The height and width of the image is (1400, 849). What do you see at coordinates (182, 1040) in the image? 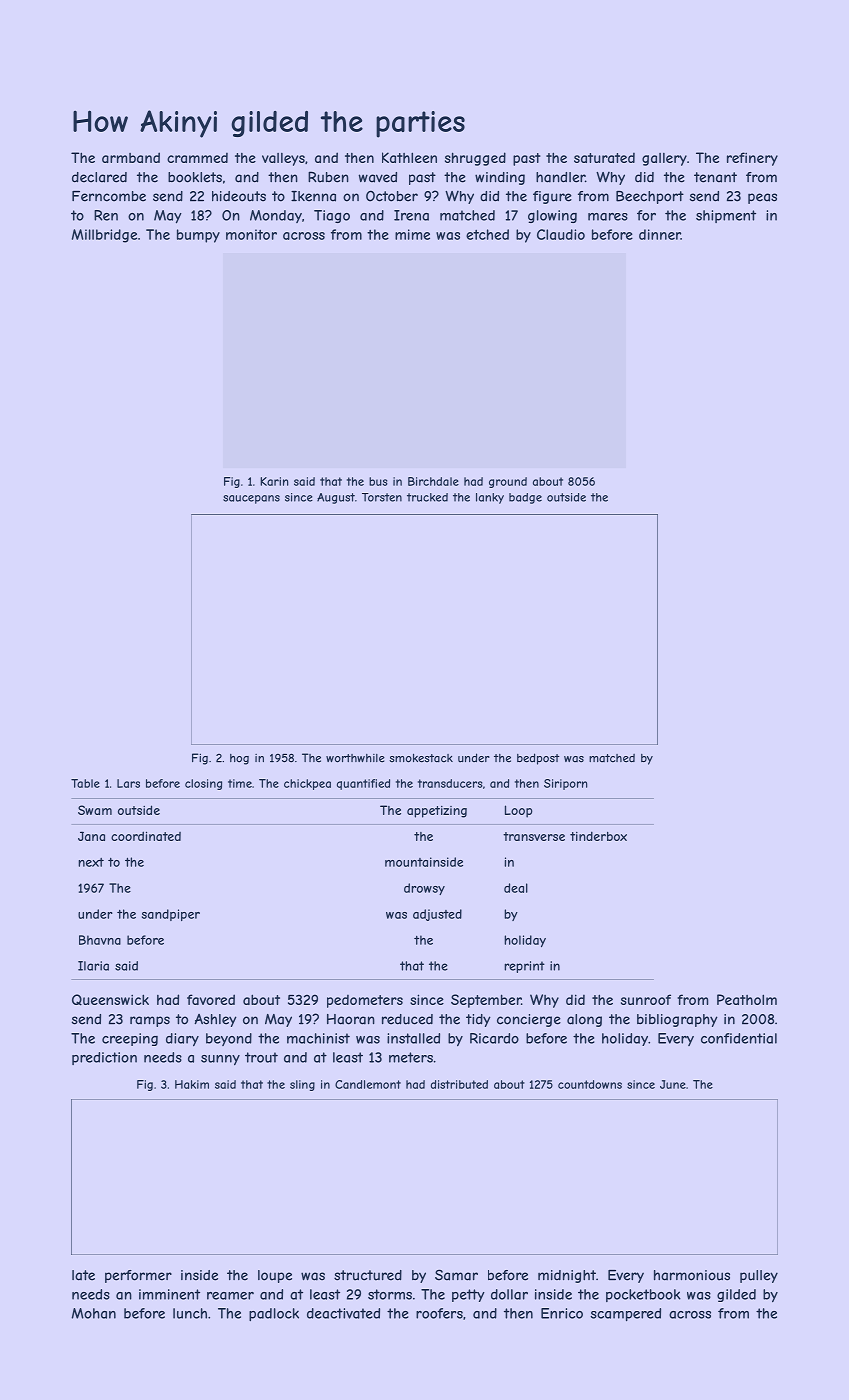
I see `diary` at bounding box center [182, 1040].
